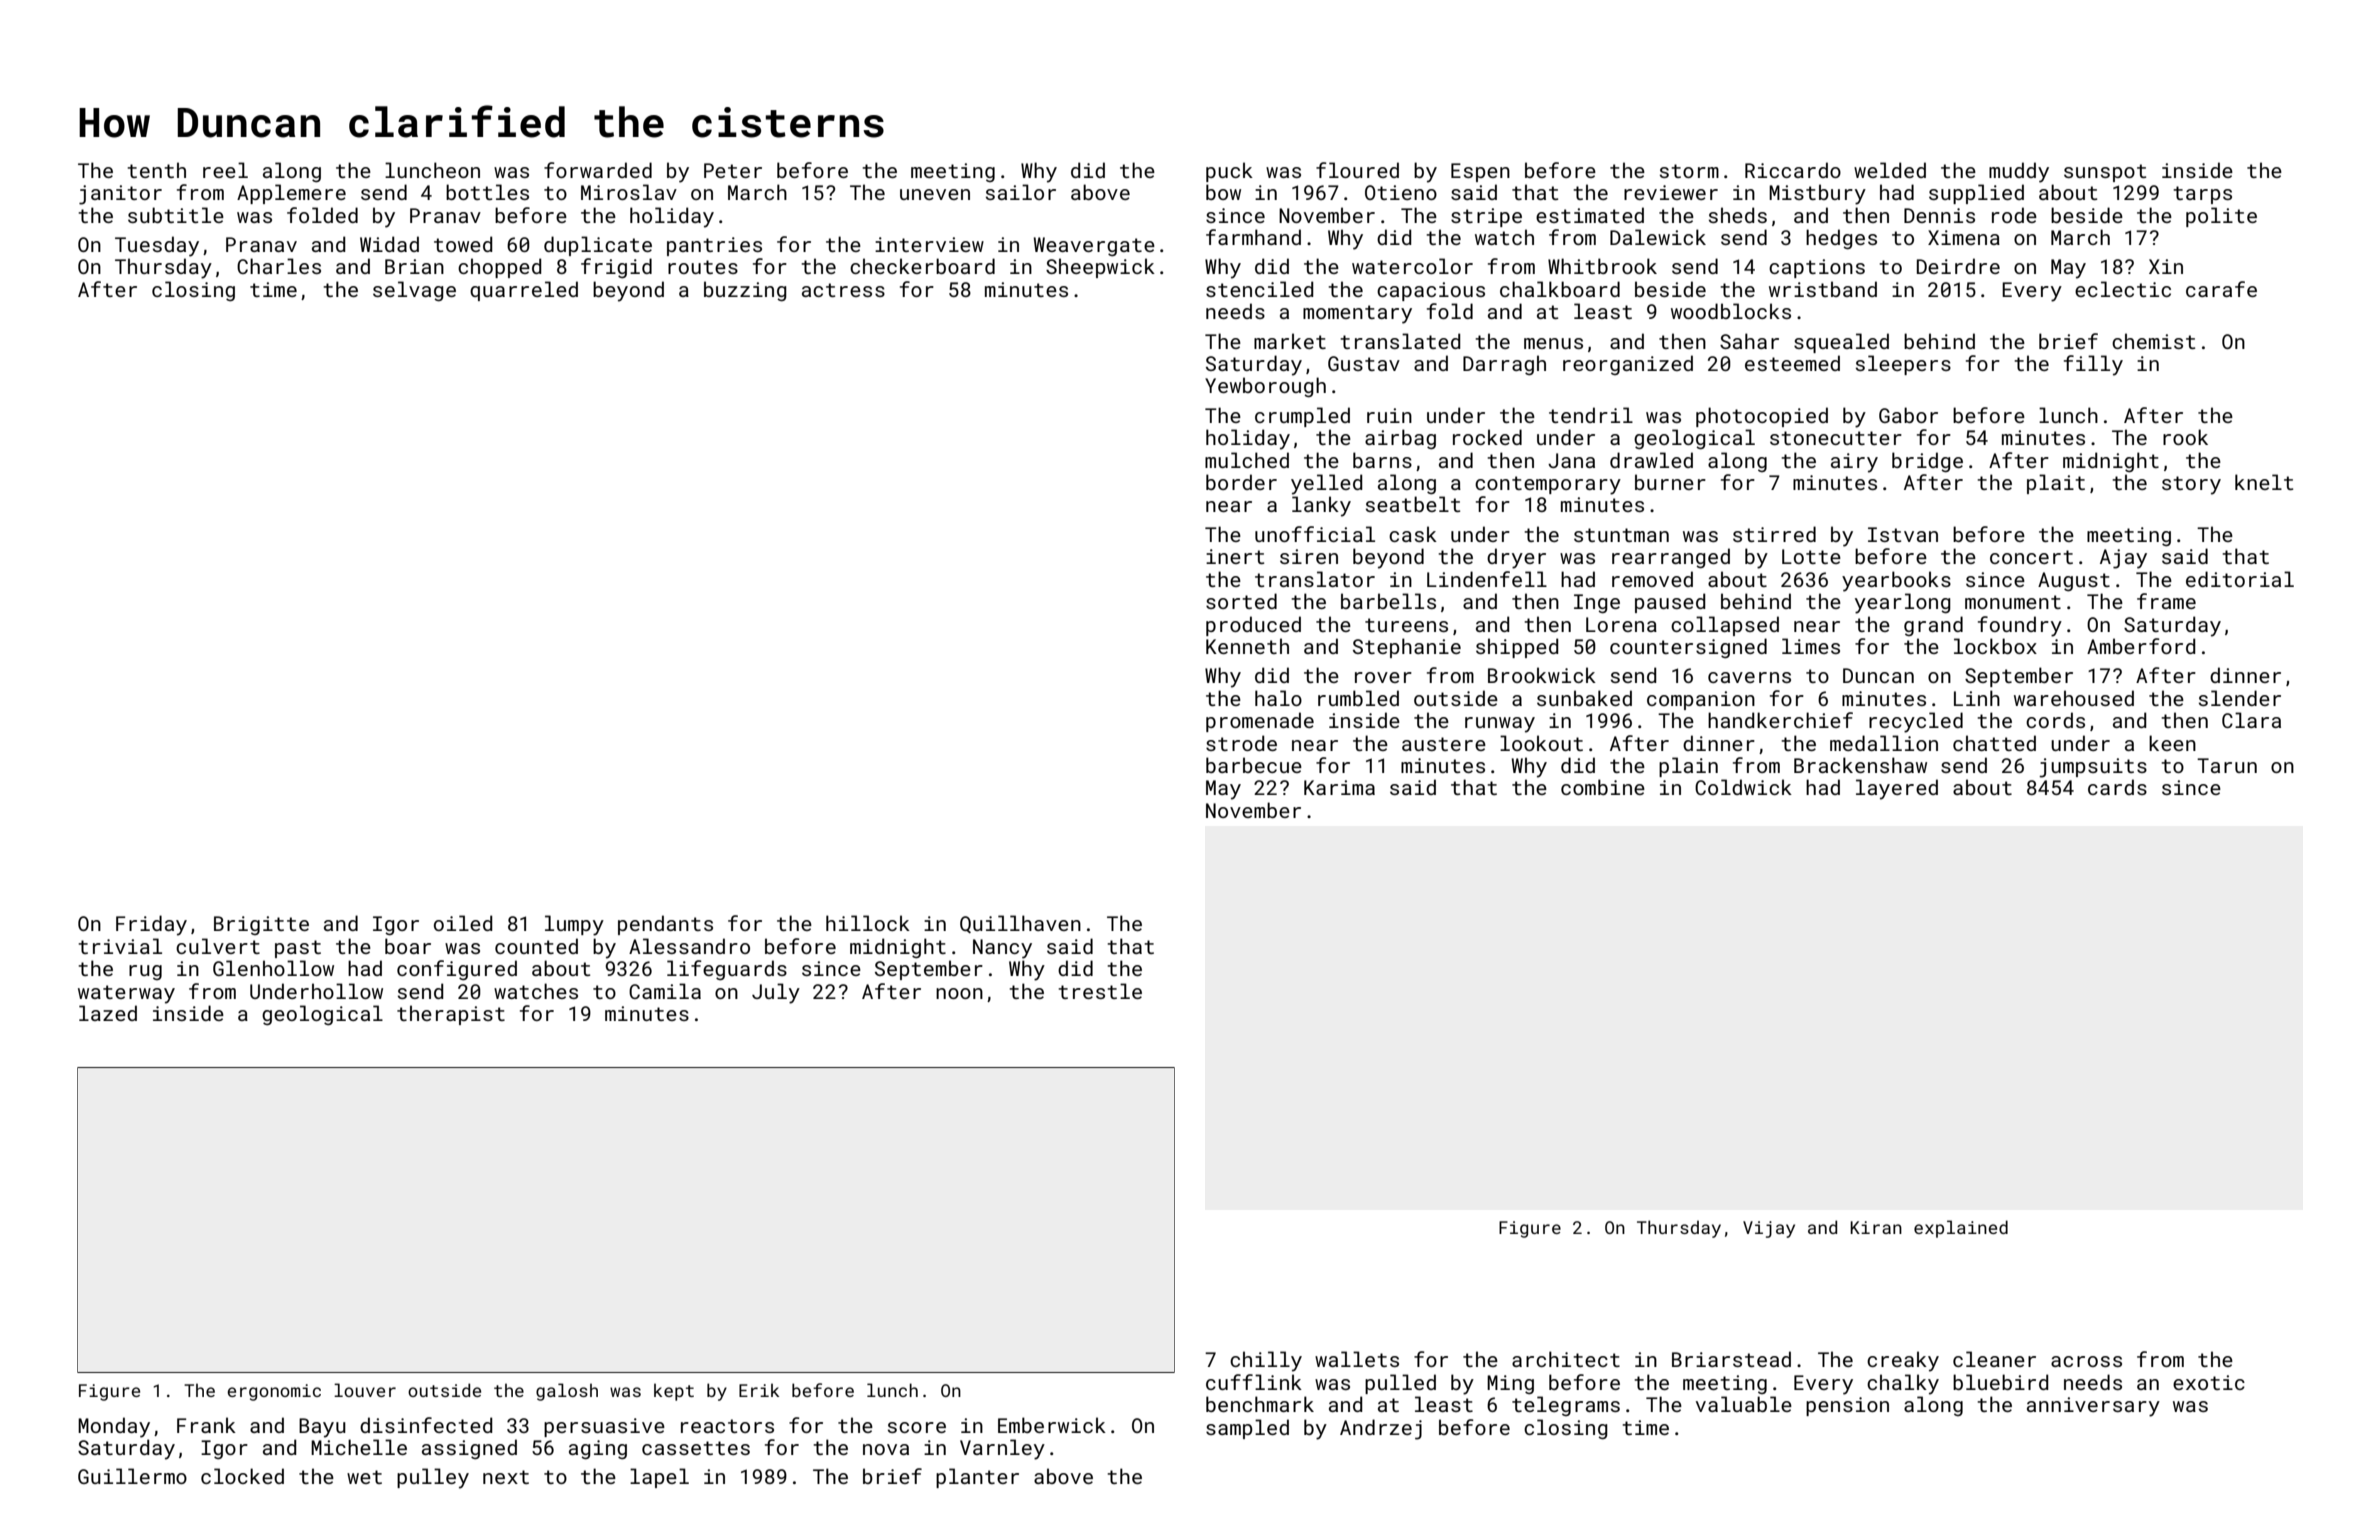 This image has height=1540, width=2380. I want to click on cards, so click(2117, 787).
